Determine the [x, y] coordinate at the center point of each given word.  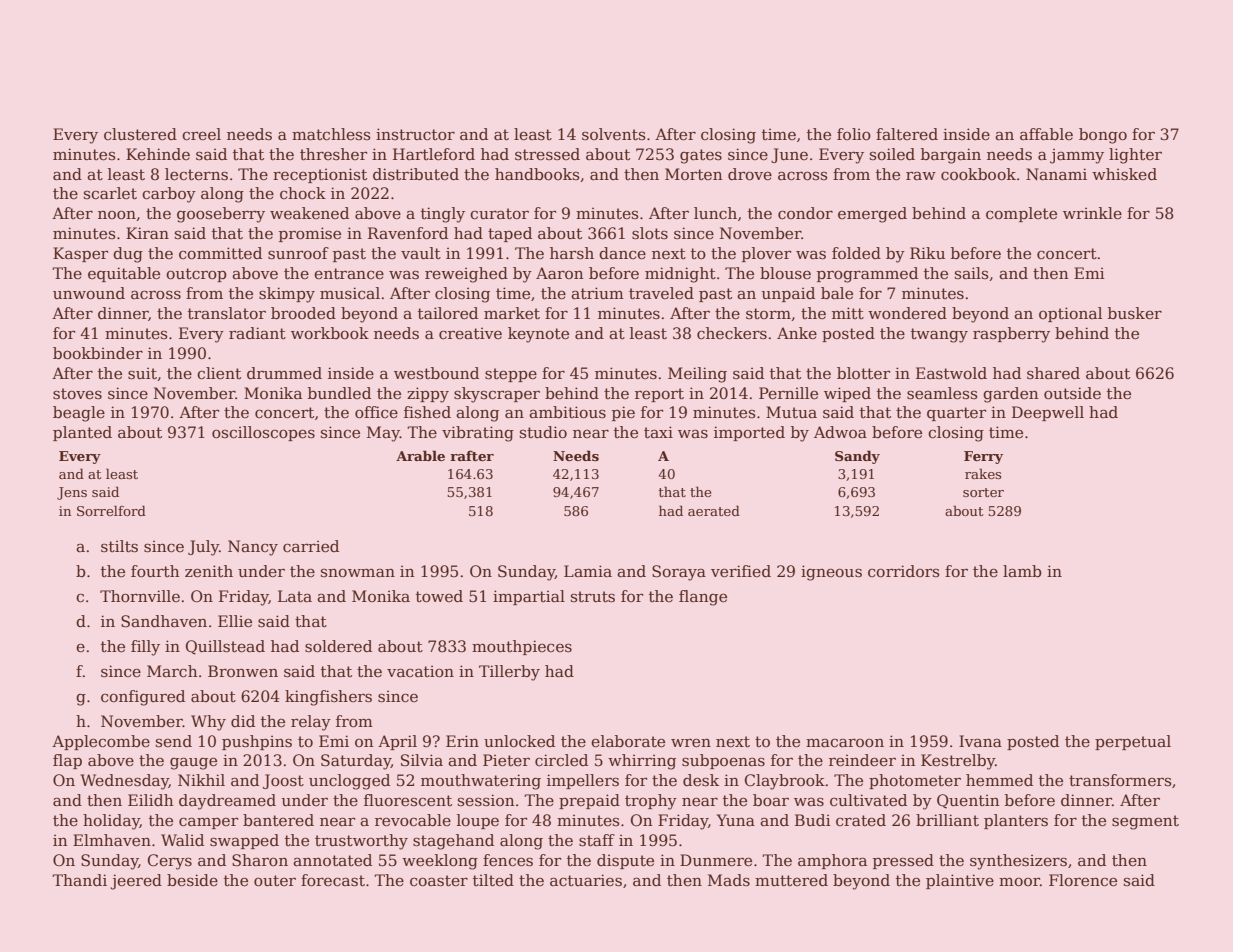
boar [771, 800]
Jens [72, 493]
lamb [1022, 571]
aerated [714, 510]
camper [208, 823]
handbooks [537, 174]
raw [921, 176]
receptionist [320, 175]
